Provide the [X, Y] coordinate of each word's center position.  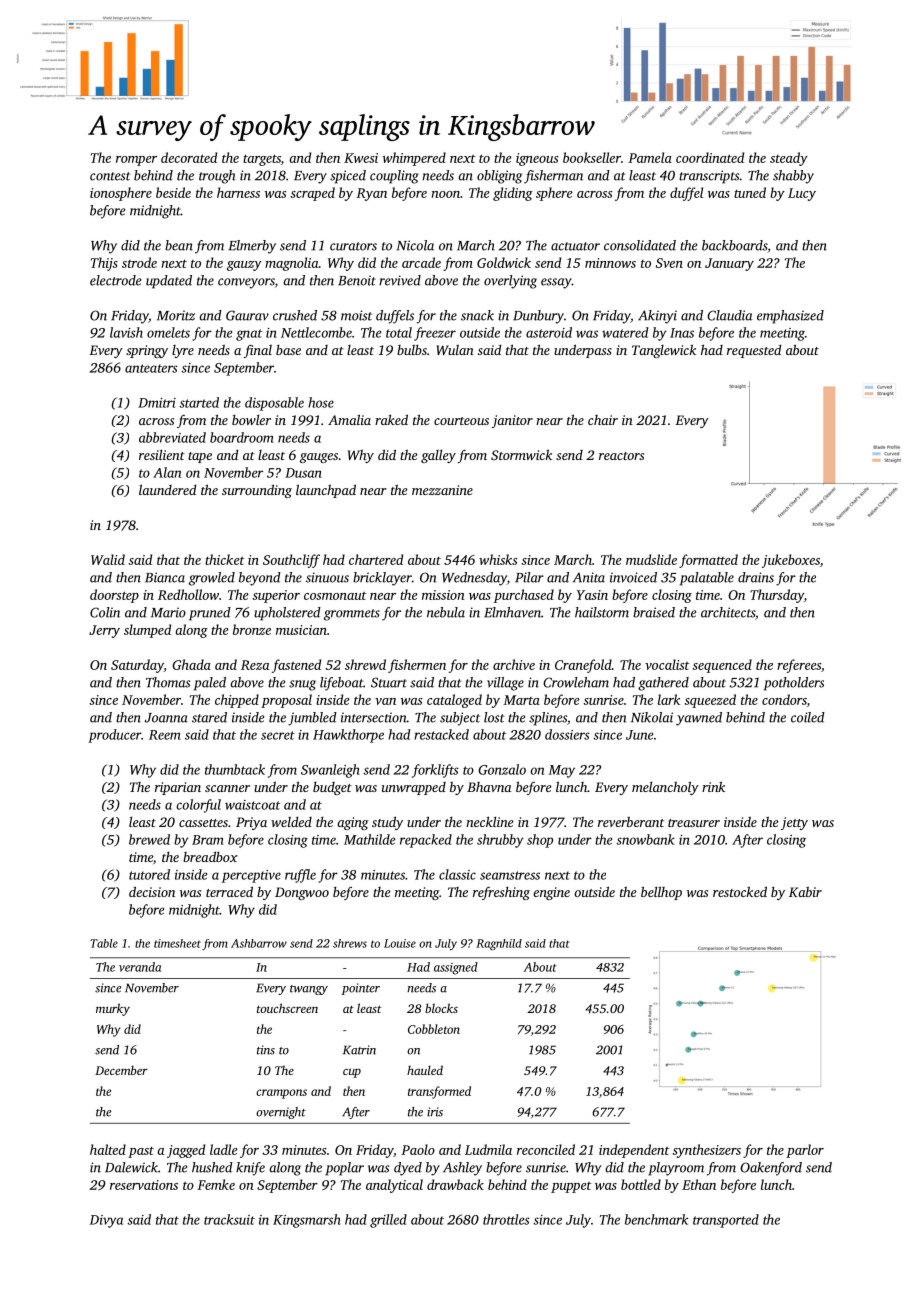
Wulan [455, 350]
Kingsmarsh [306, 1221]
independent [634, 1151]
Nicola [415, 245]
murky [113, 1009]
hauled [425, 1070]
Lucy [802, 194]
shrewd [365, 664]
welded [291, 822]
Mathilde [369, 839]
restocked [740, 891]
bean [179, 245]
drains [756, 577]
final [258, 351]
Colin [105, 612]
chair [603, 420]
